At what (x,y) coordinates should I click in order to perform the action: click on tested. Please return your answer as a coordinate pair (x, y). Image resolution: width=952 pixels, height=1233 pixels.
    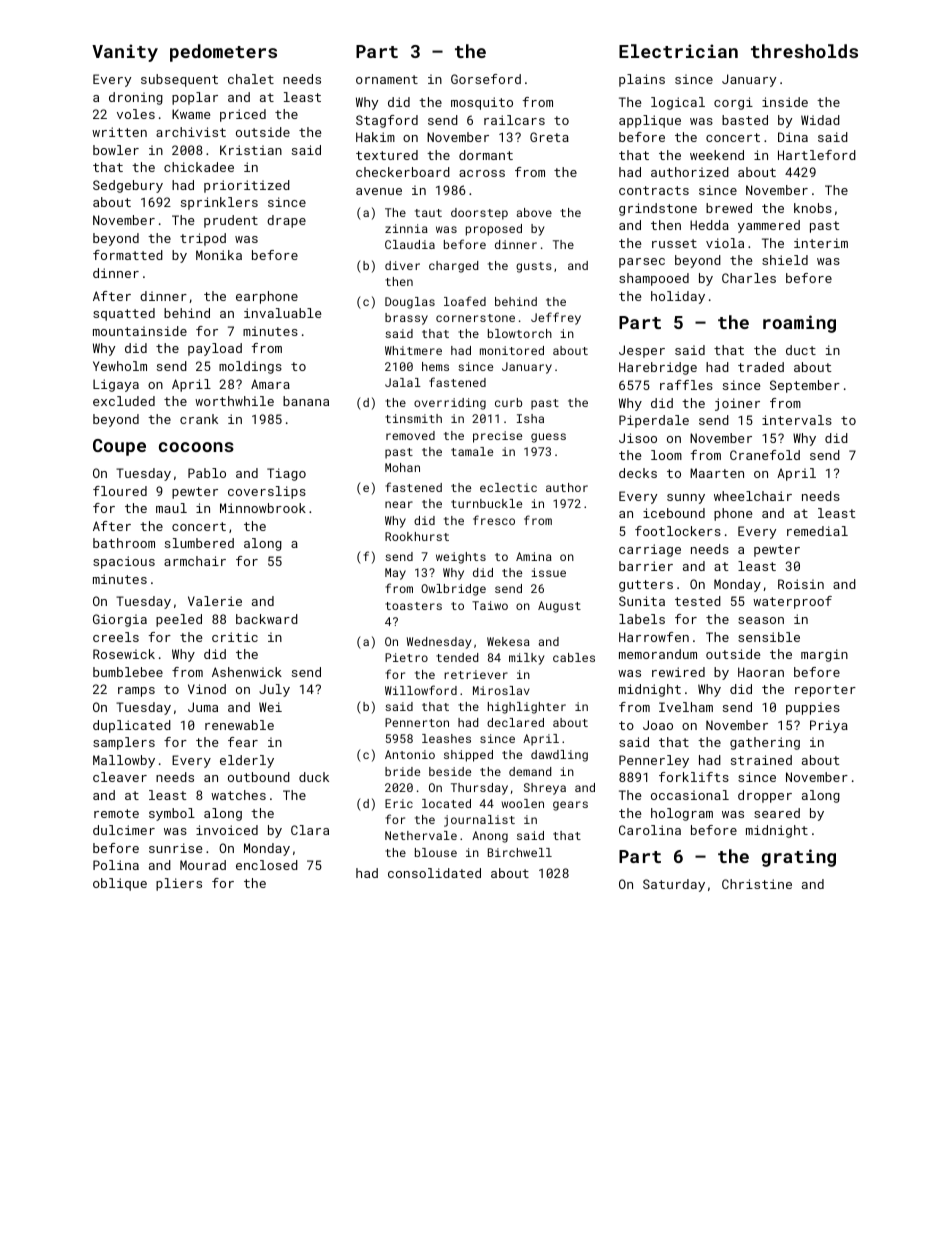
    Looking at the image, I should click on (698, 601).
